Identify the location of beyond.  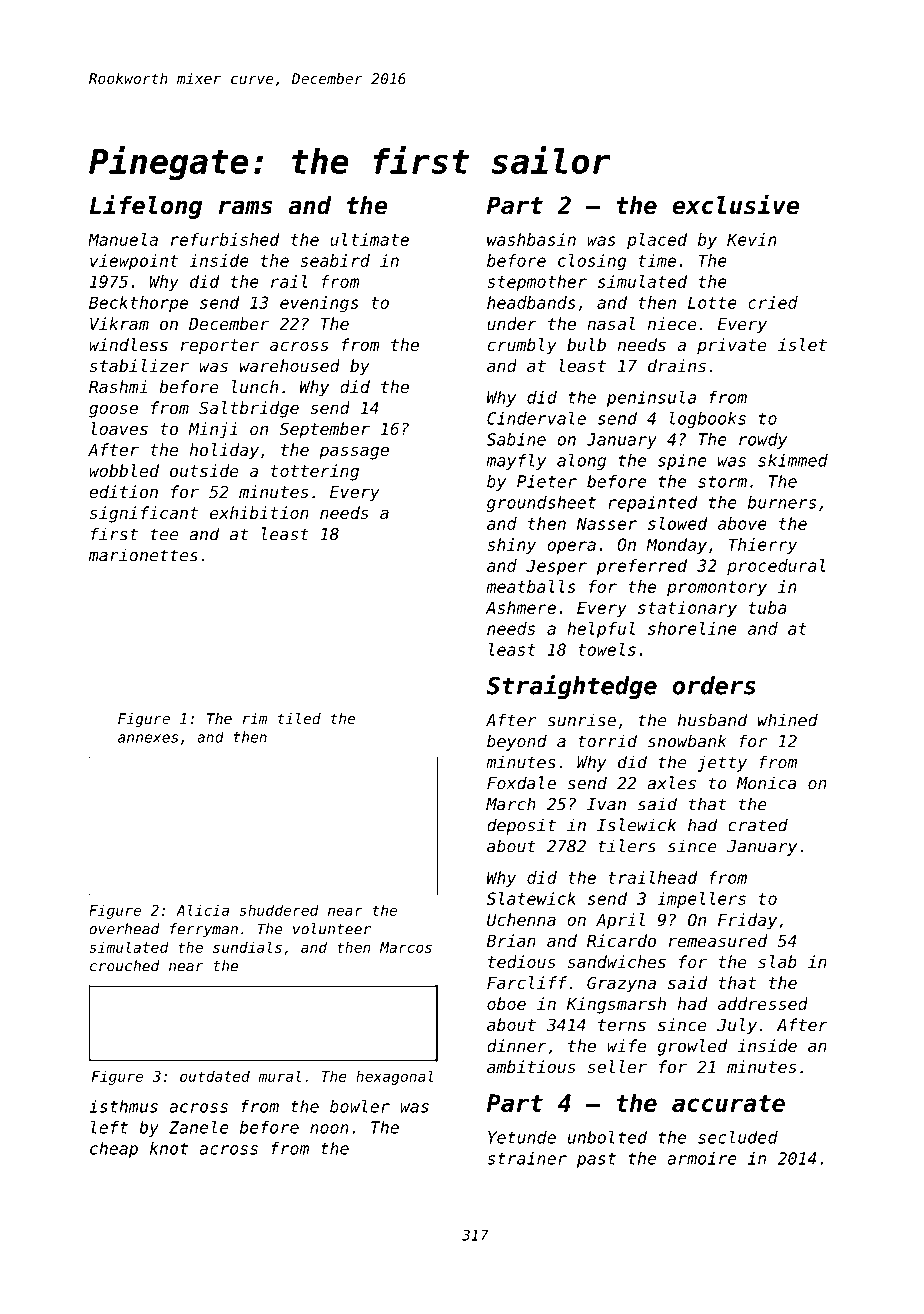
(517, 742).
